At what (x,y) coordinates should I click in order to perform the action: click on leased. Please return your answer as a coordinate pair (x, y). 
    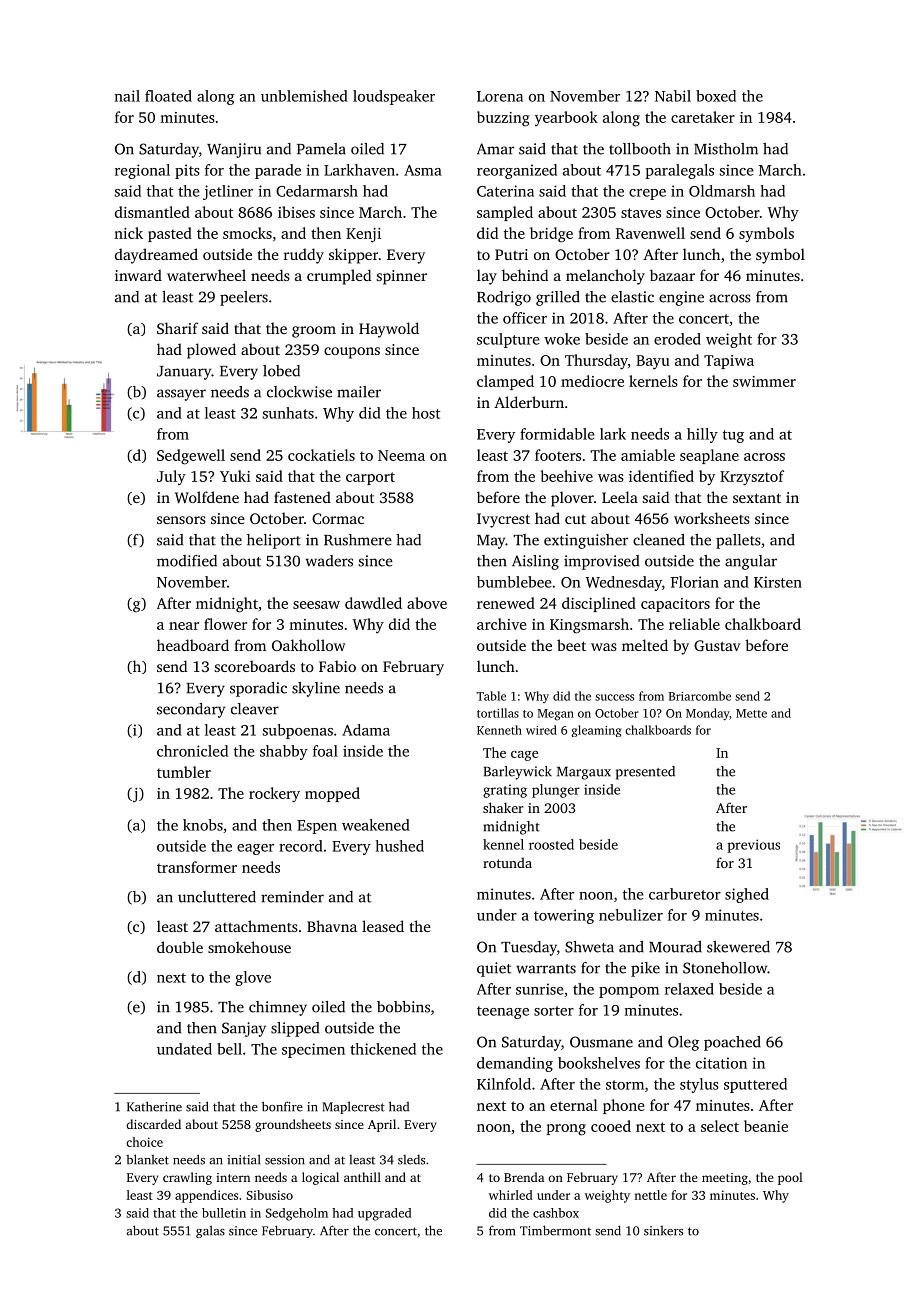
    Looking at the image, I should click on (383, 926).
